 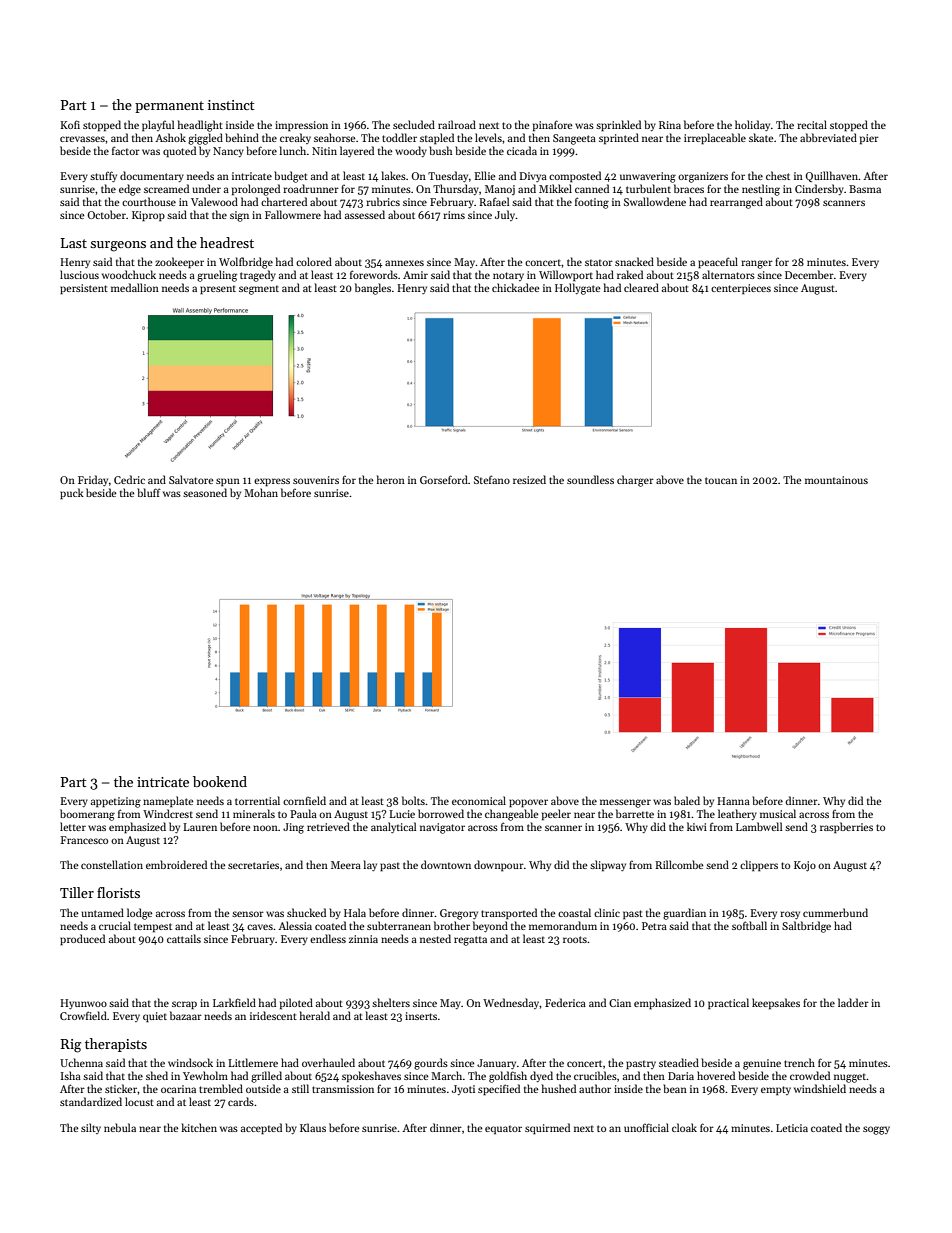 I want to click on Kofi, so click(x=70, y=124).
